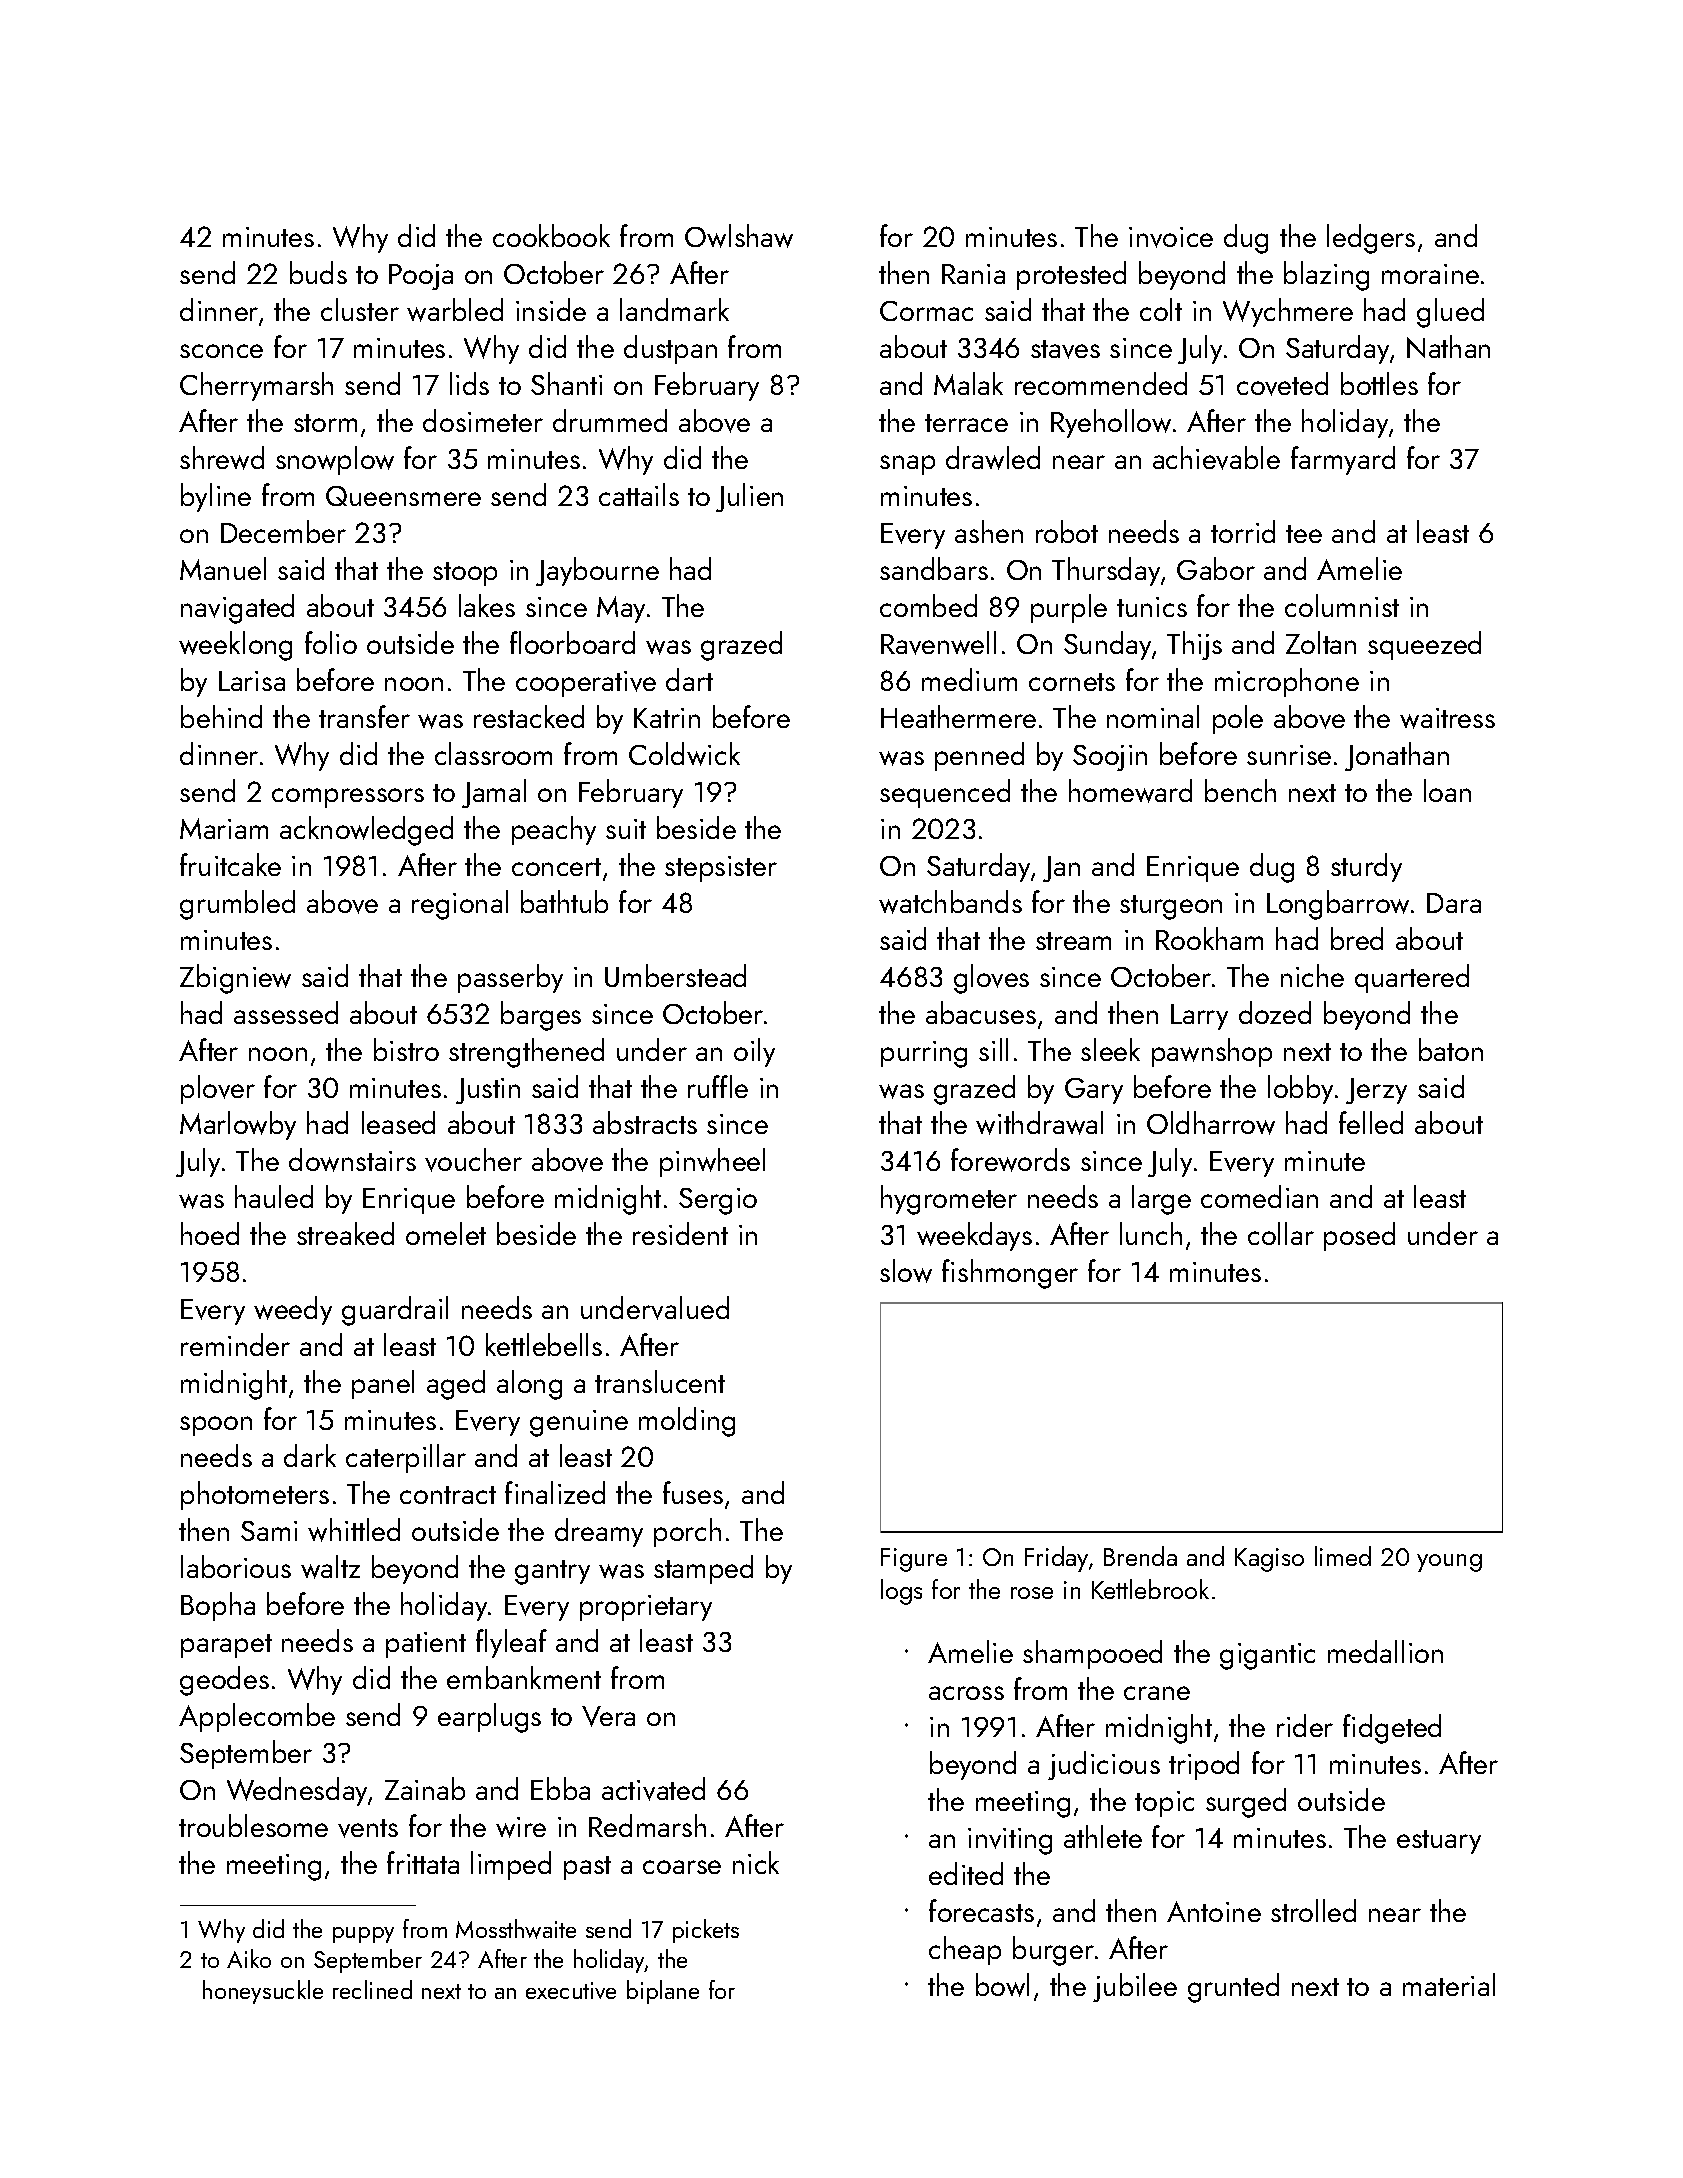  What do you see at coordinates (1447, 718) in the page?
I see `waitress` at bounding box center [1447, 718].
